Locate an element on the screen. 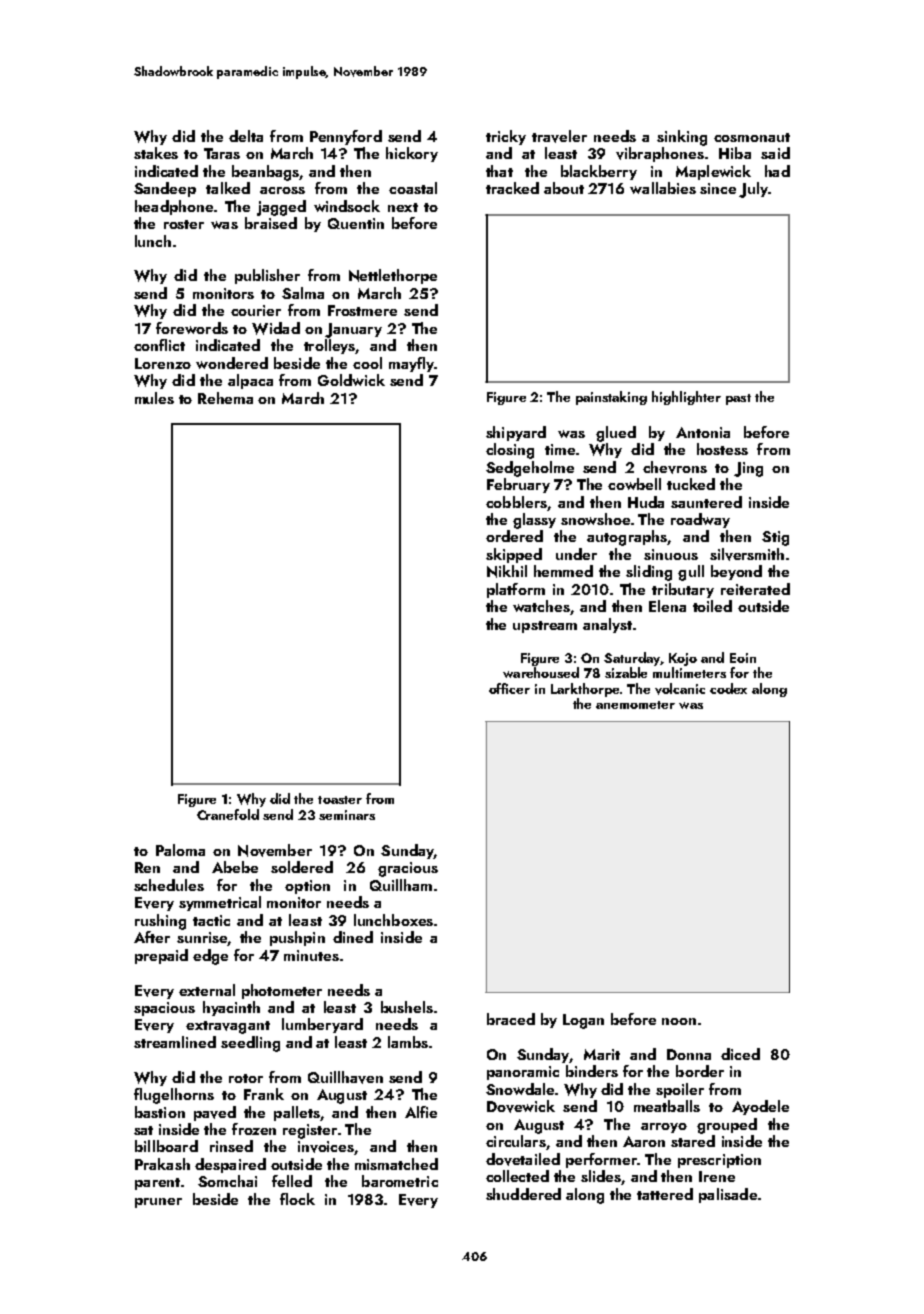  cobblers is located at coordinates (516, 502).
